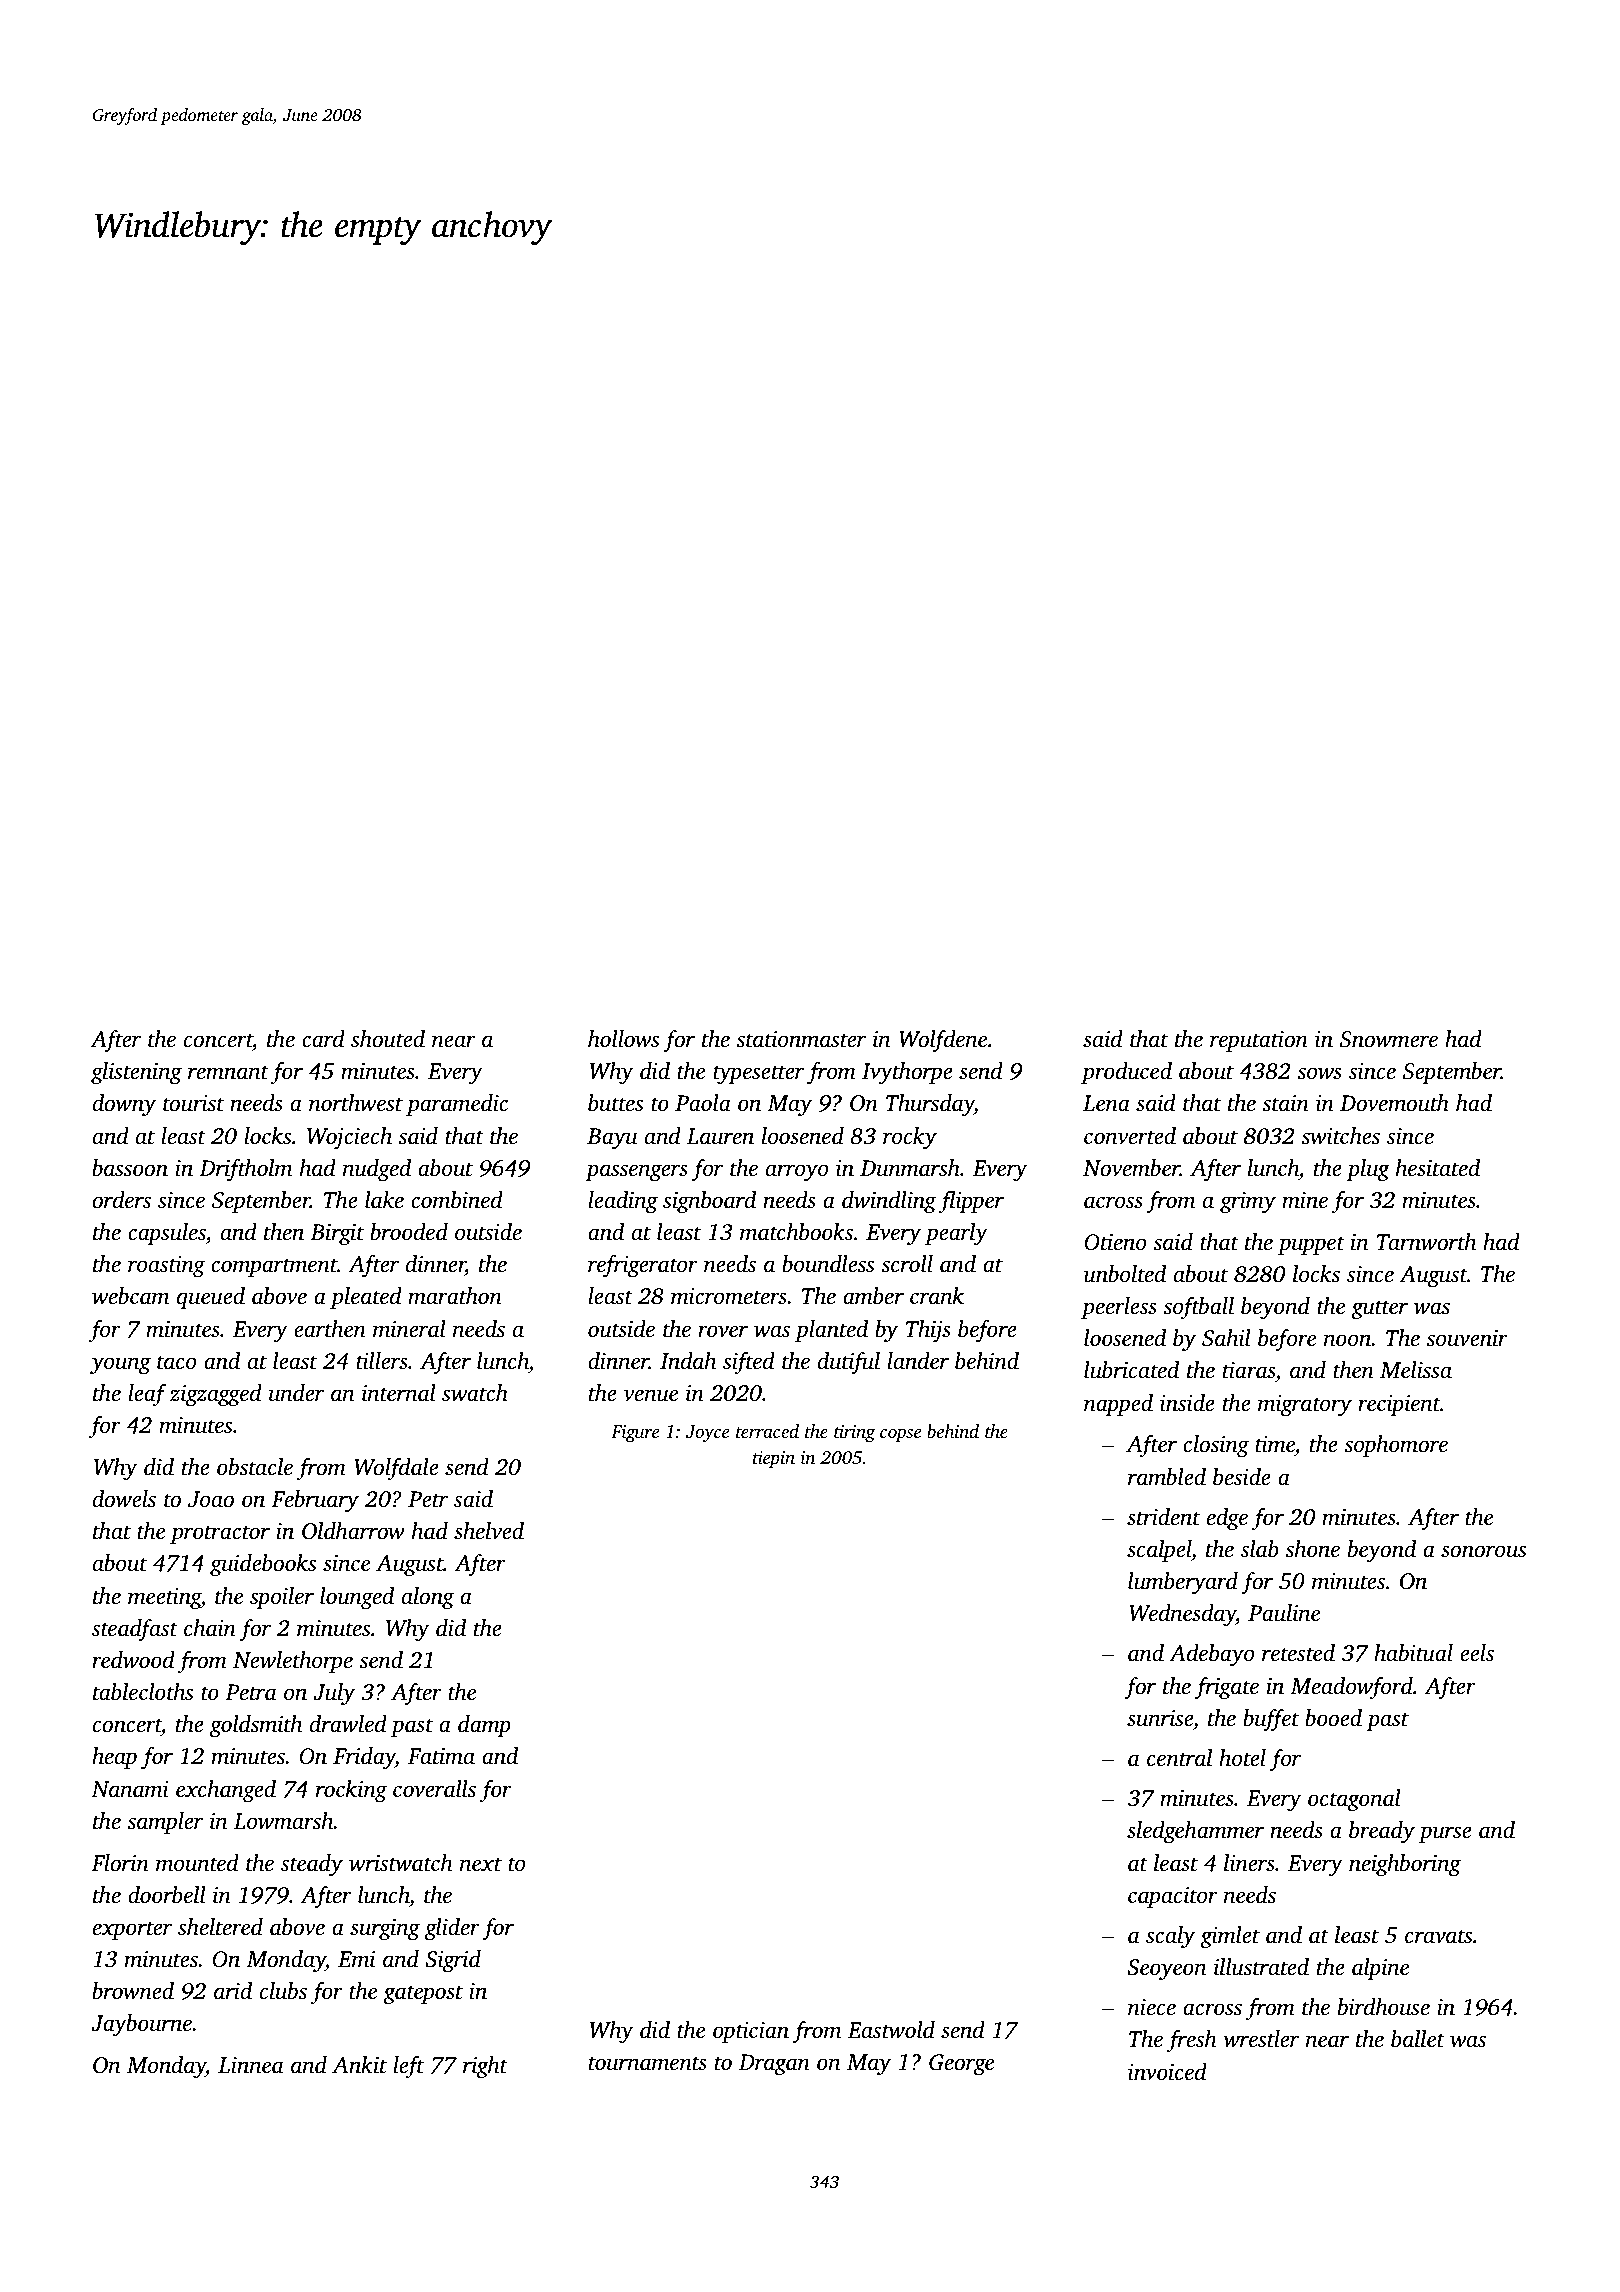  What do you see at coordinates (1167, 1970) in the page?
I see `Seoyeon` at bounding box center [1167, 1970].
